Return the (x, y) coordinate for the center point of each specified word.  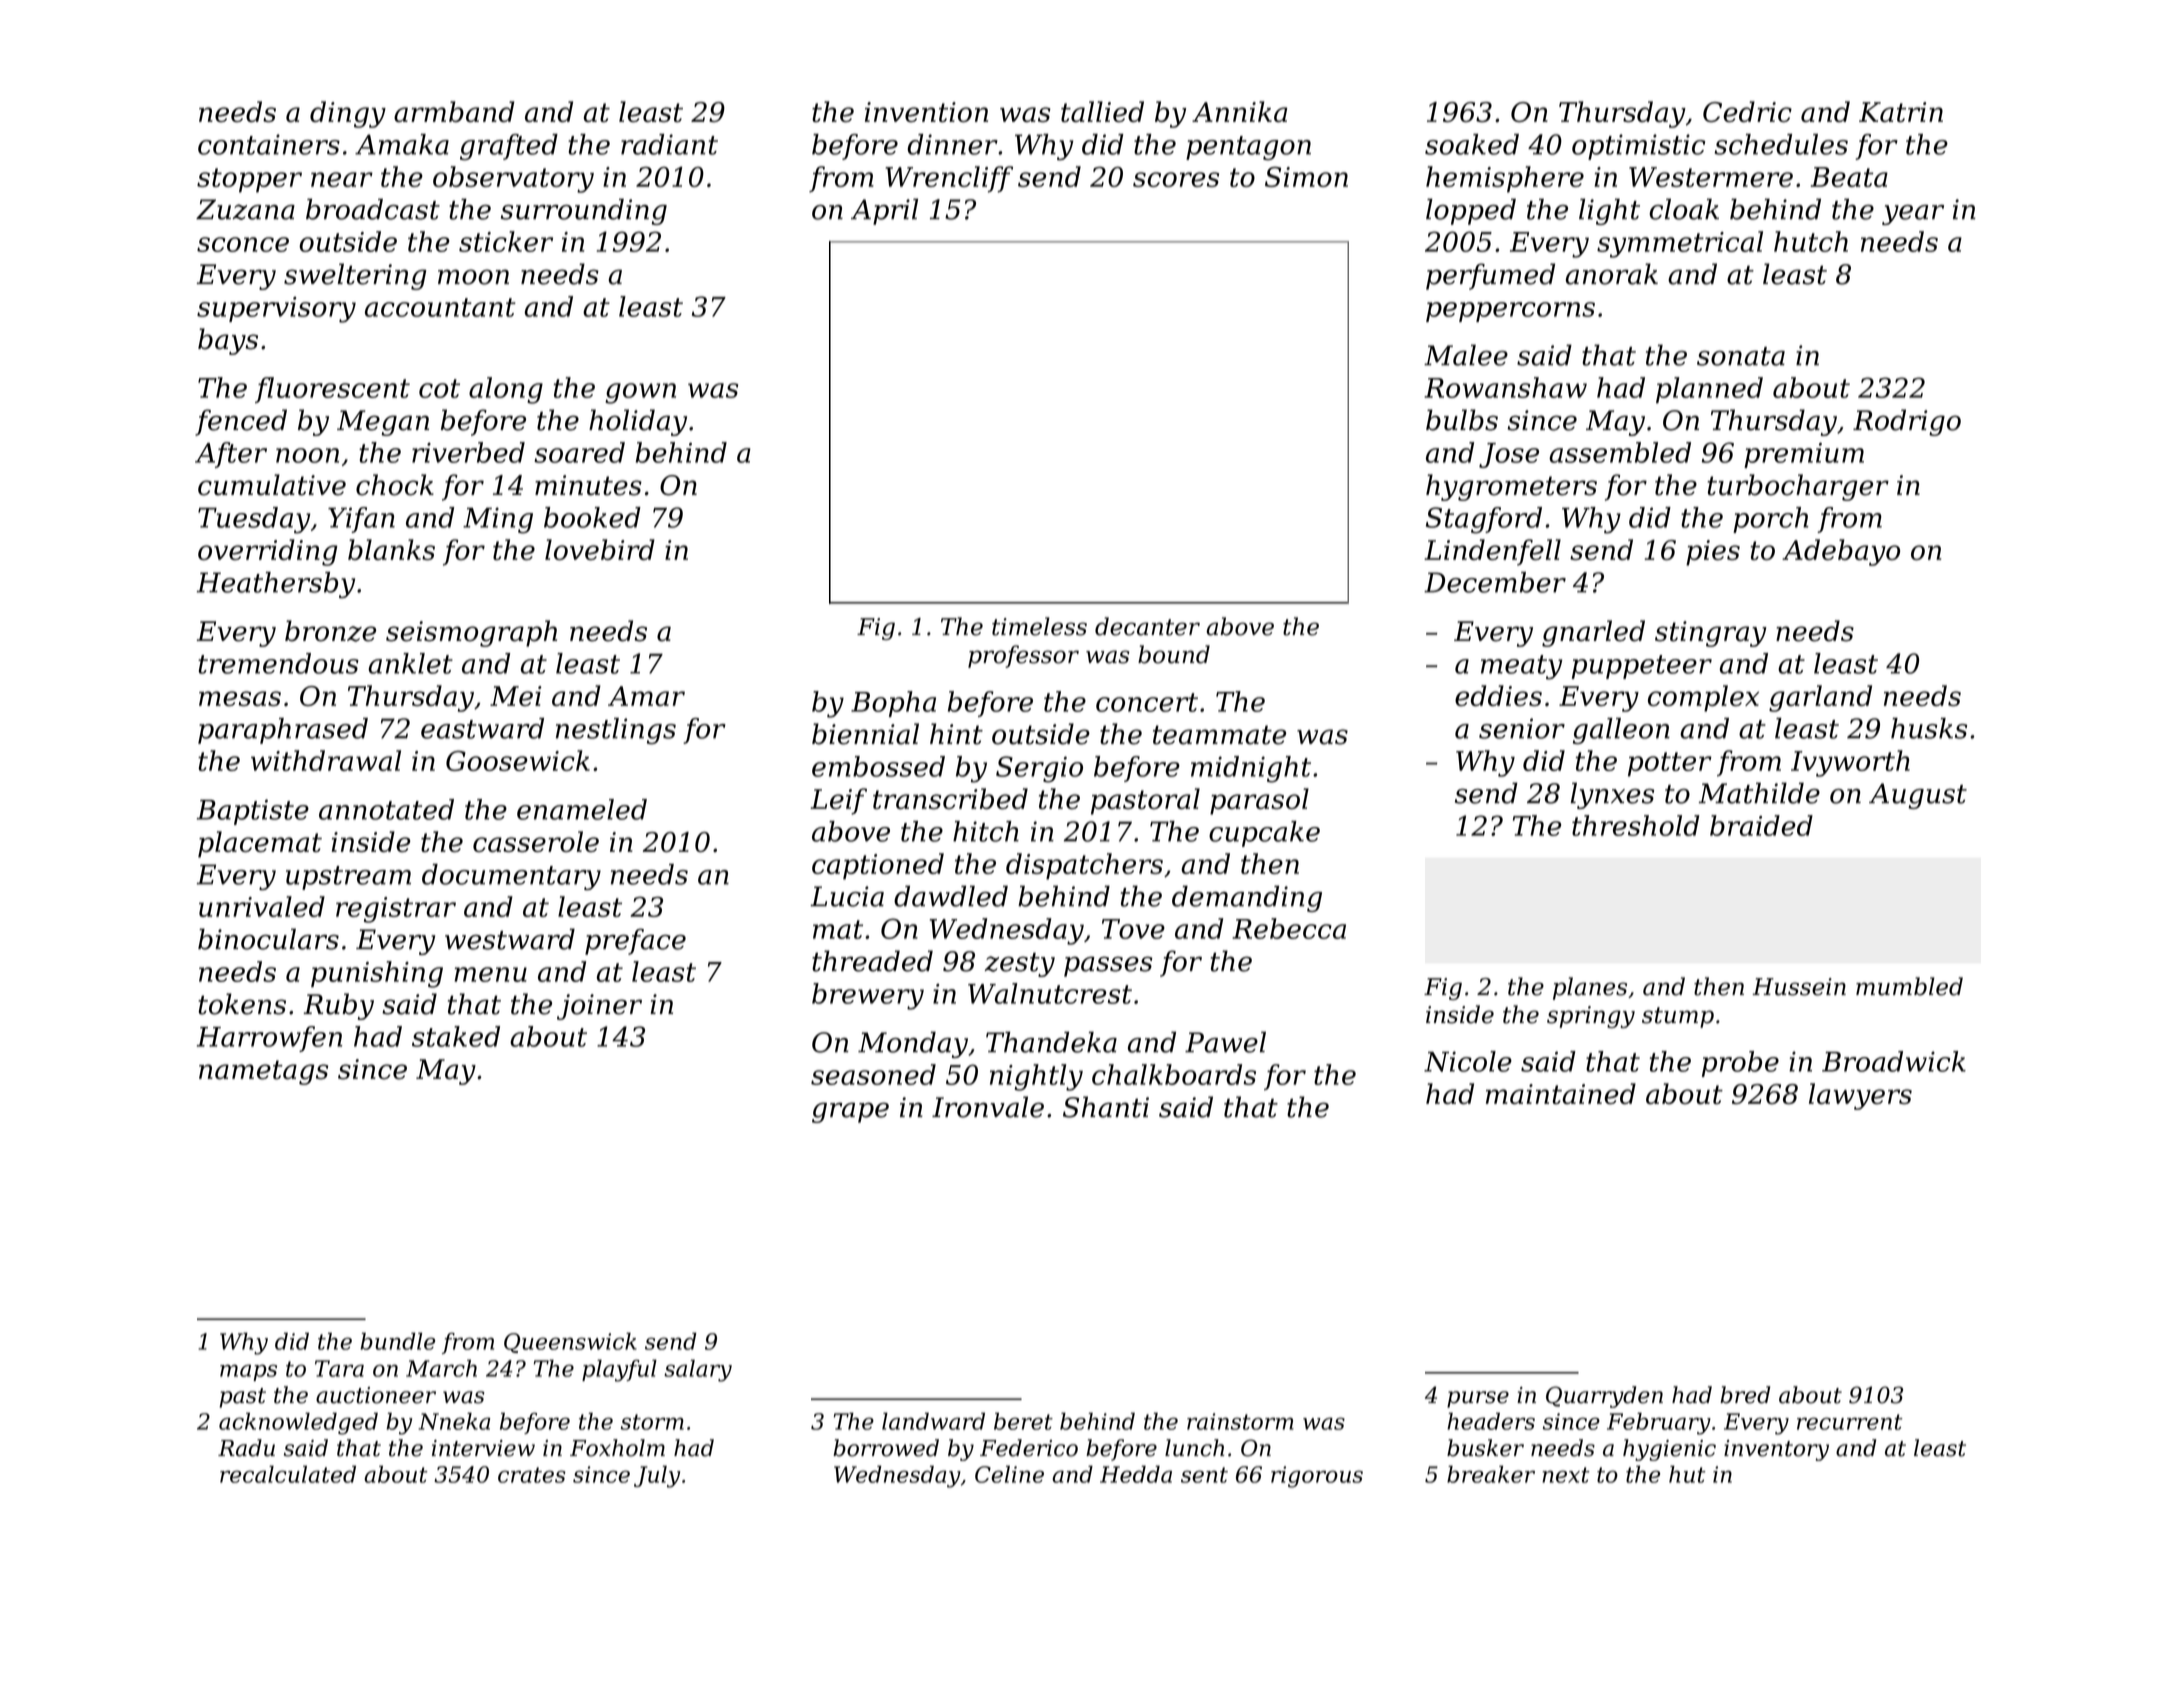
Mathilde (1759, 793)
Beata (1849, 177)
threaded (872, 961)
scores (1176, 179)
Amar (646, 696)
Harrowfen (269, 1039)
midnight (1251, 769)
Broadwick (1894, 1061)
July (657, 1476)
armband (454, 111)
